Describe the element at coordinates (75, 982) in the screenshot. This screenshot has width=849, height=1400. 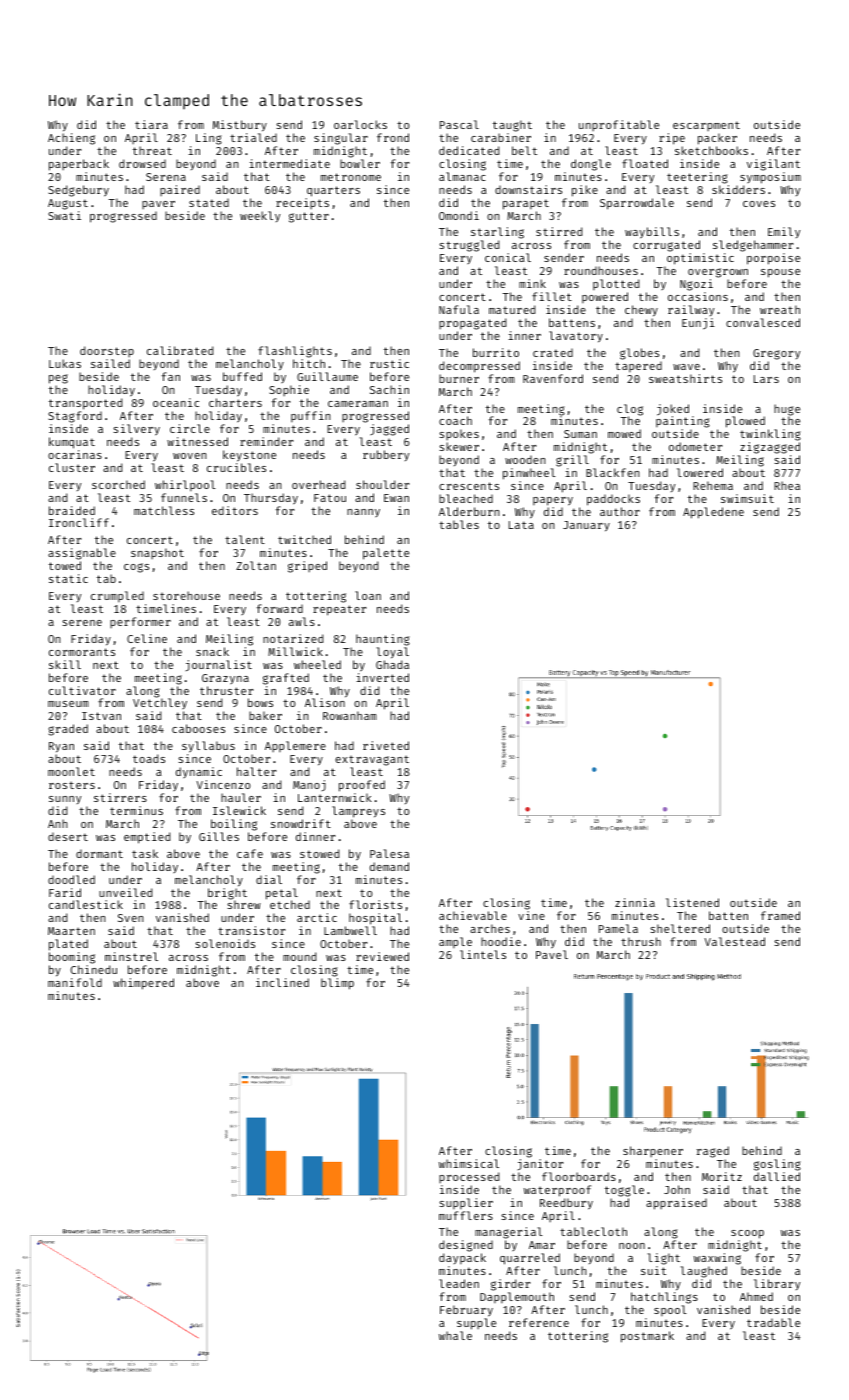
I see `manifold` at that location.
